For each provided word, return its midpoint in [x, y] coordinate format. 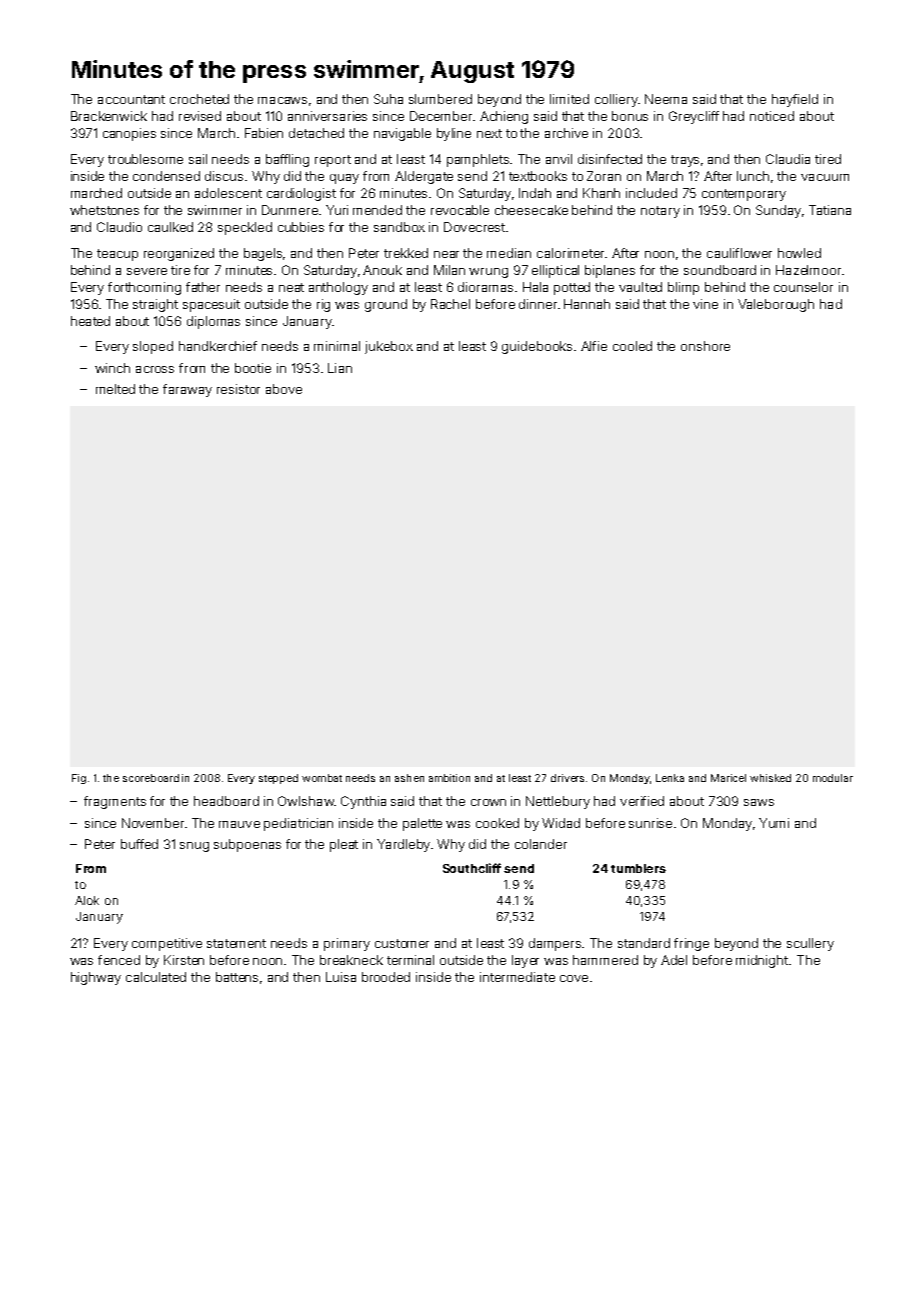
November [153, 823]
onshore [705, 346]
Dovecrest [474, 227]
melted [115, 389]
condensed [166, 176]
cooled [632, 346]
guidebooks [537, 347]
